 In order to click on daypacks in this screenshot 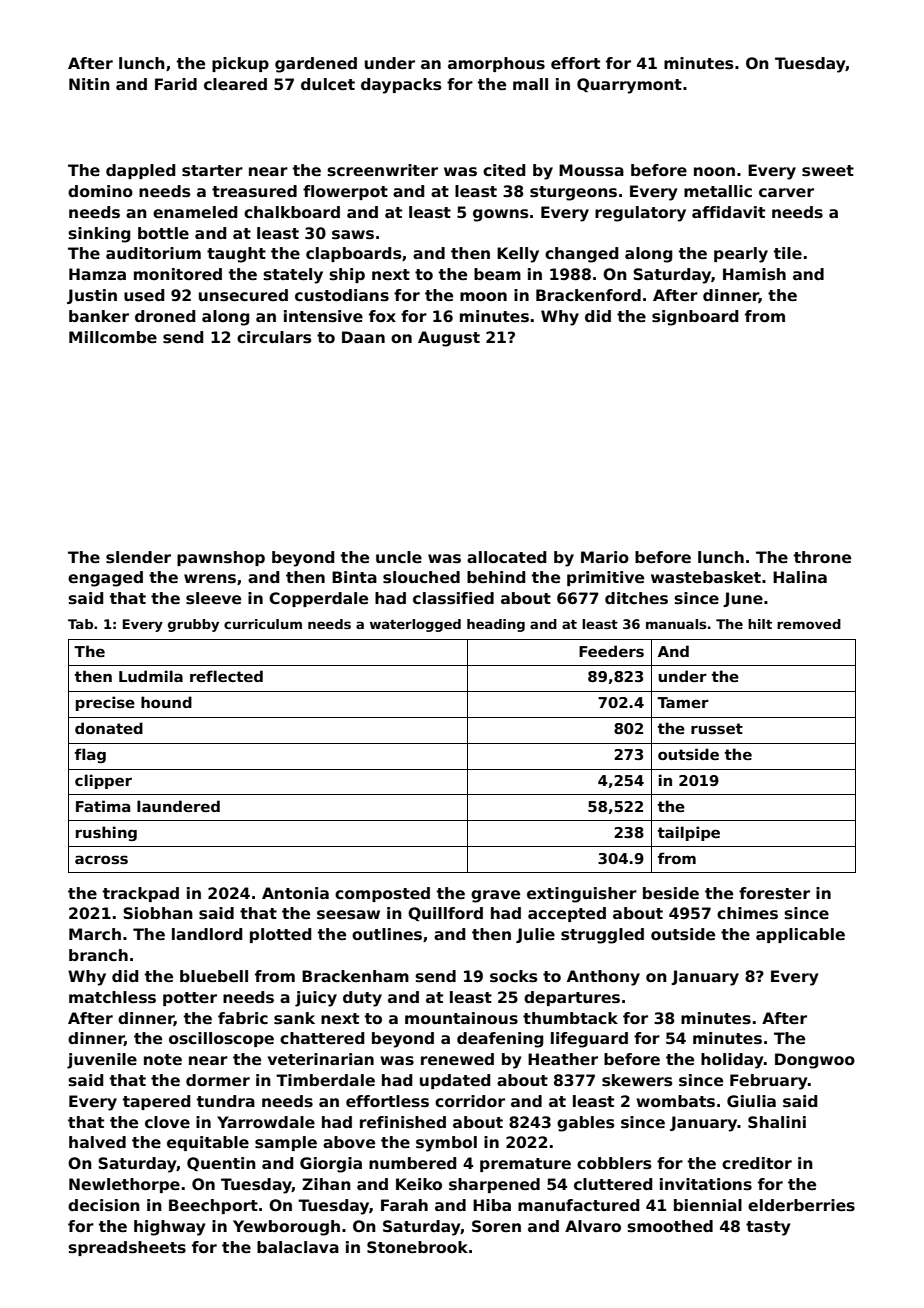, I will do `click(401, 86)`.
